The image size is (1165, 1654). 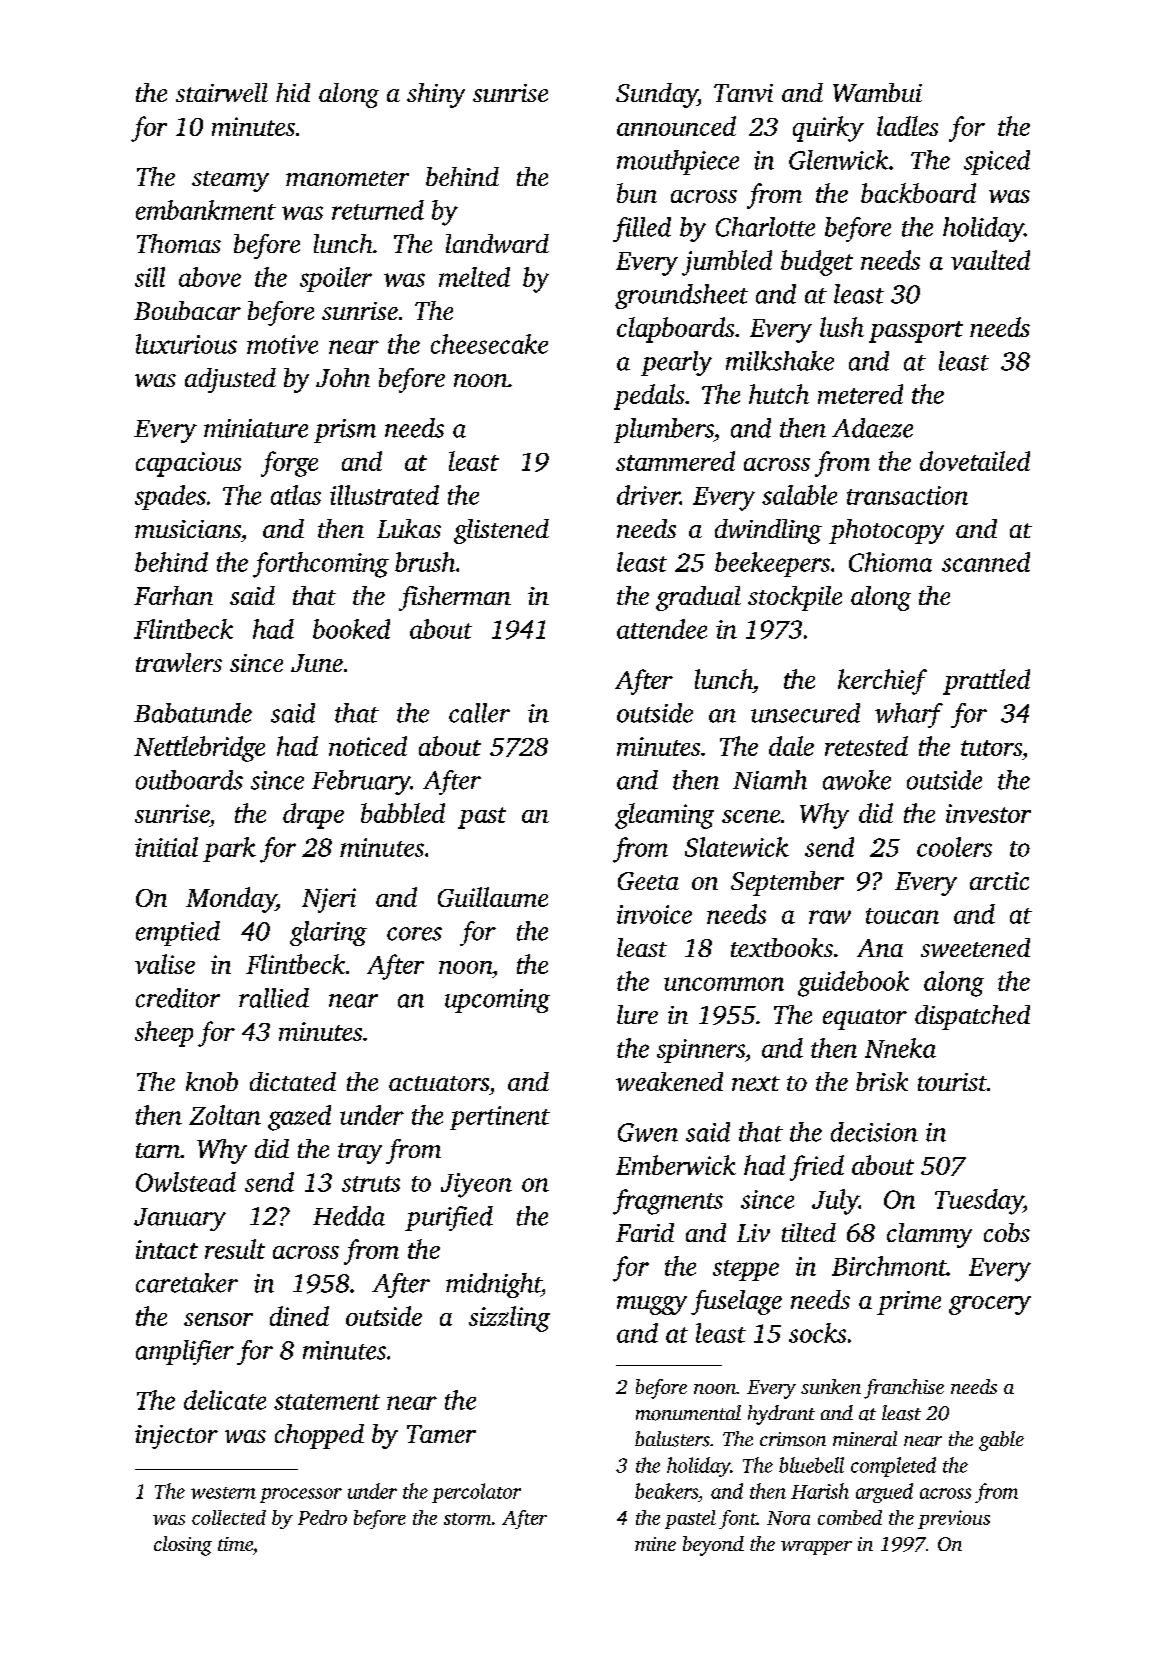 I want to click on stockpile, so click(x=795, y=598).
